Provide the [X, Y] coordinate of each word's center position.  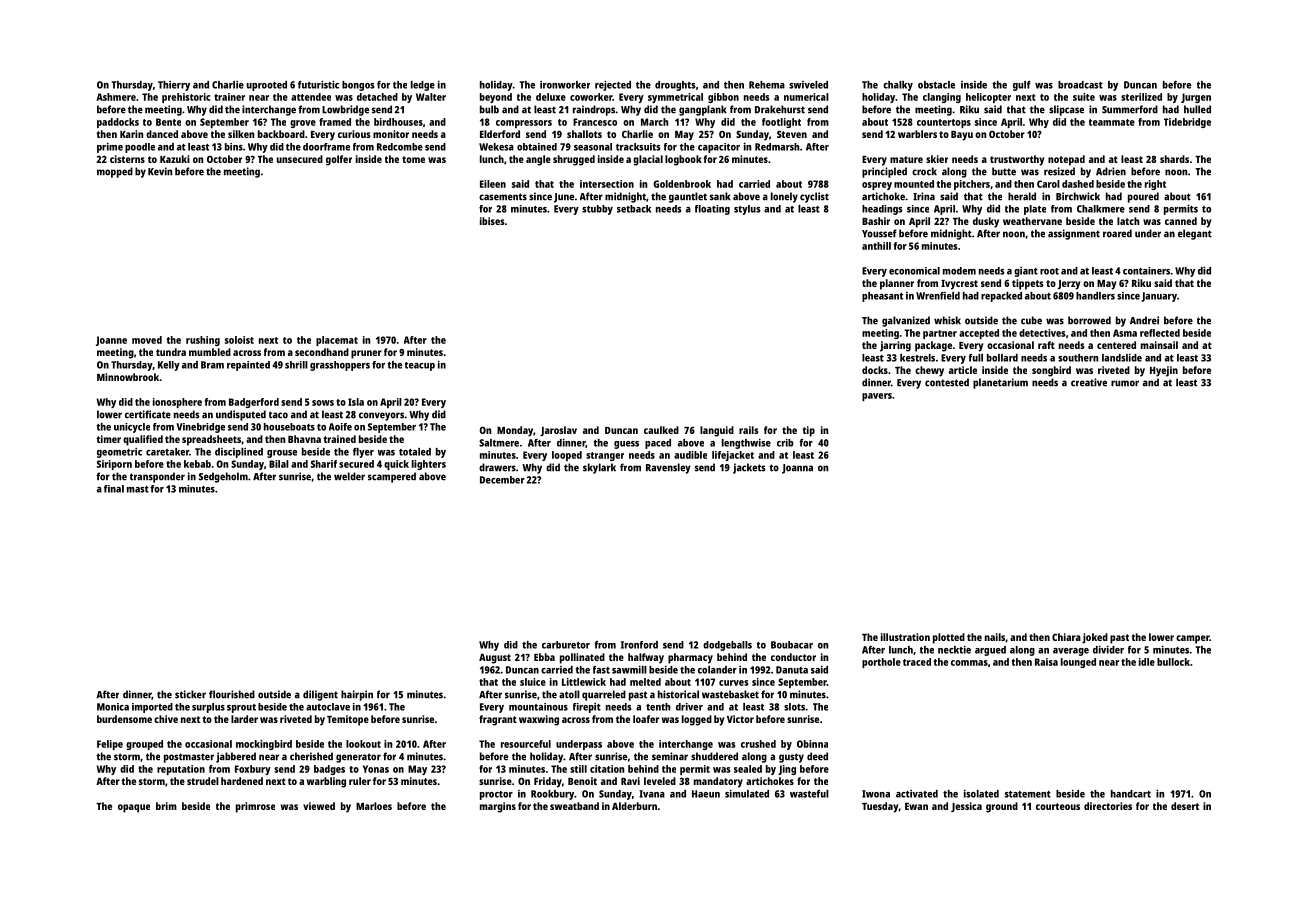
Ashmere [116, 97]
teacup [420, 366]
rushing [203, 341]
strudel [203, 781]
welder [349, 476]
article [963, 370]
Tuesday [880, 807]
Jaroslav [558, 431]
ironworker [565, 85]
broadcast [1080, 85]
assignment [1074, 234]
